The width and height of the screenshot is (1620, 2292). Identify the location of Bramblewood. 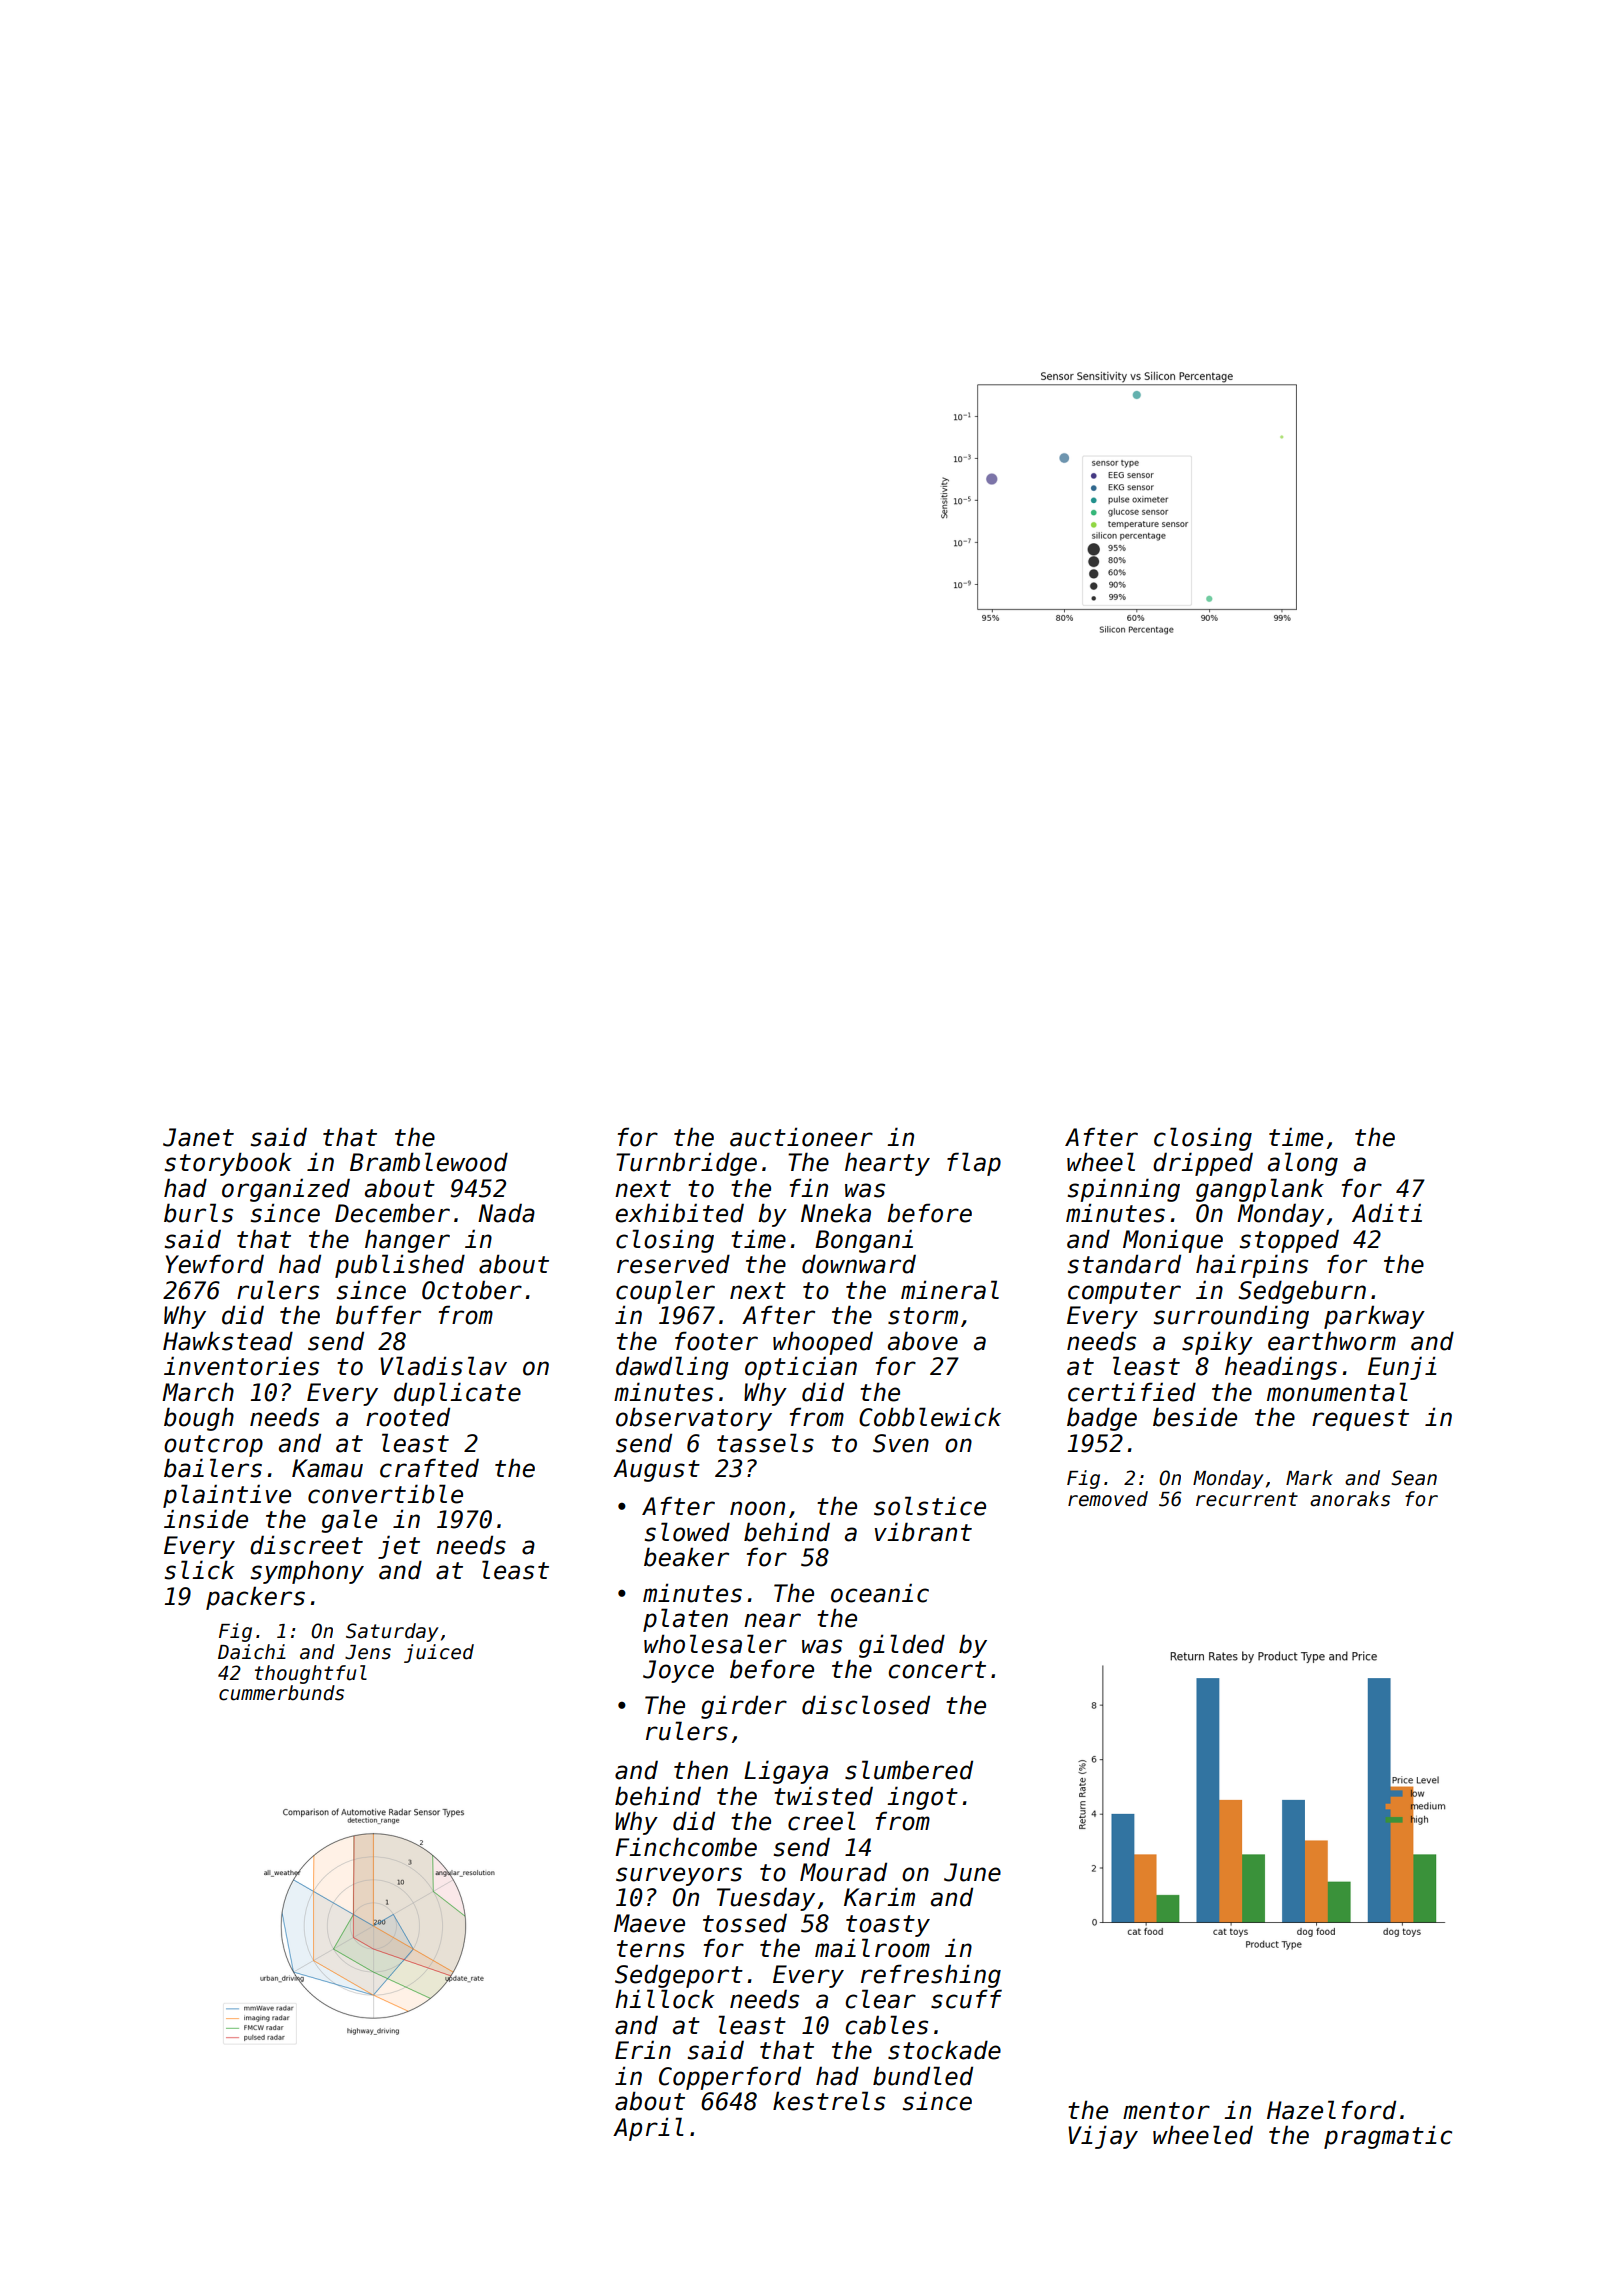
(429, 1162).
